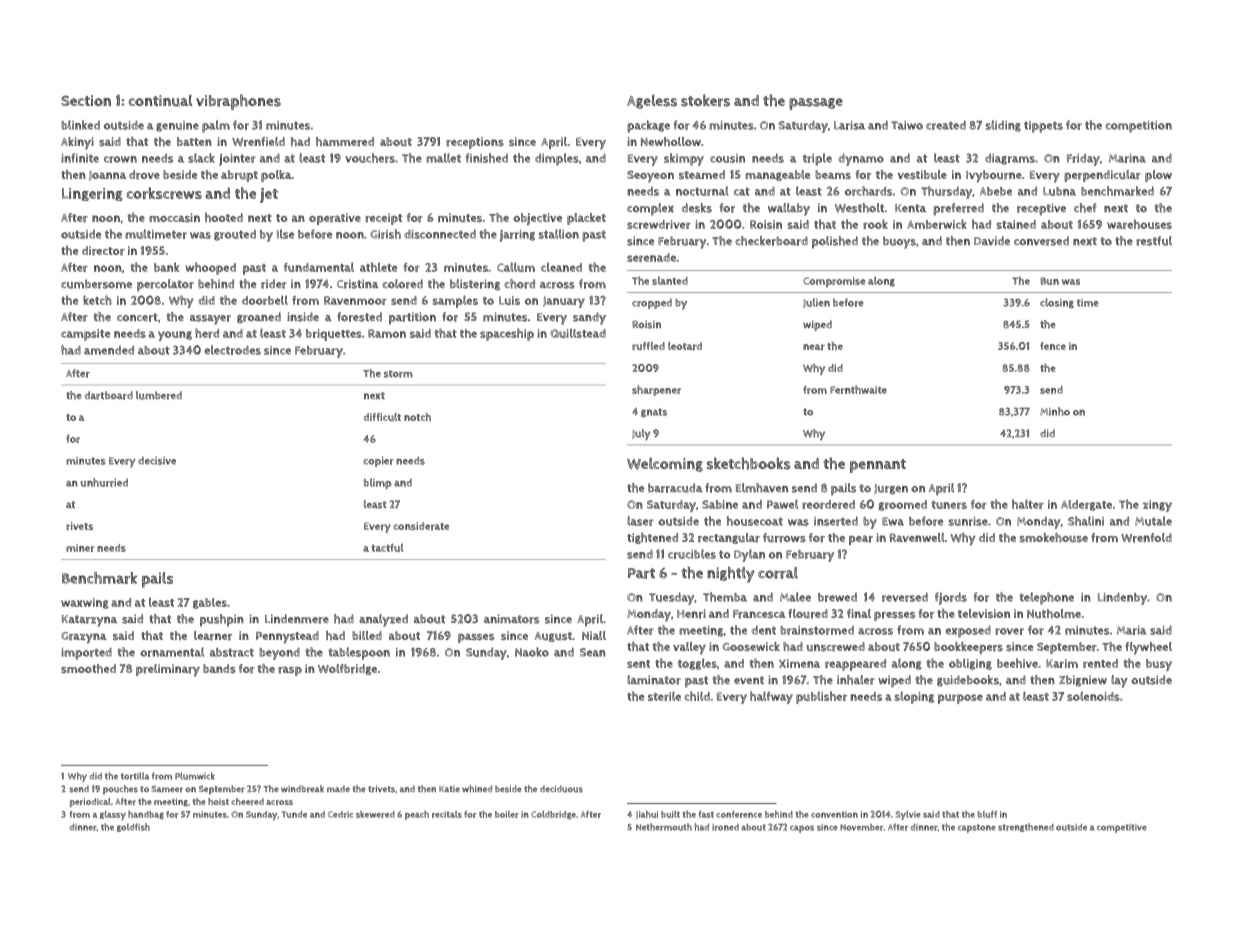  Describe the element at coordinates (1057, 303) in the screenshot. I see `closing` at that location.
